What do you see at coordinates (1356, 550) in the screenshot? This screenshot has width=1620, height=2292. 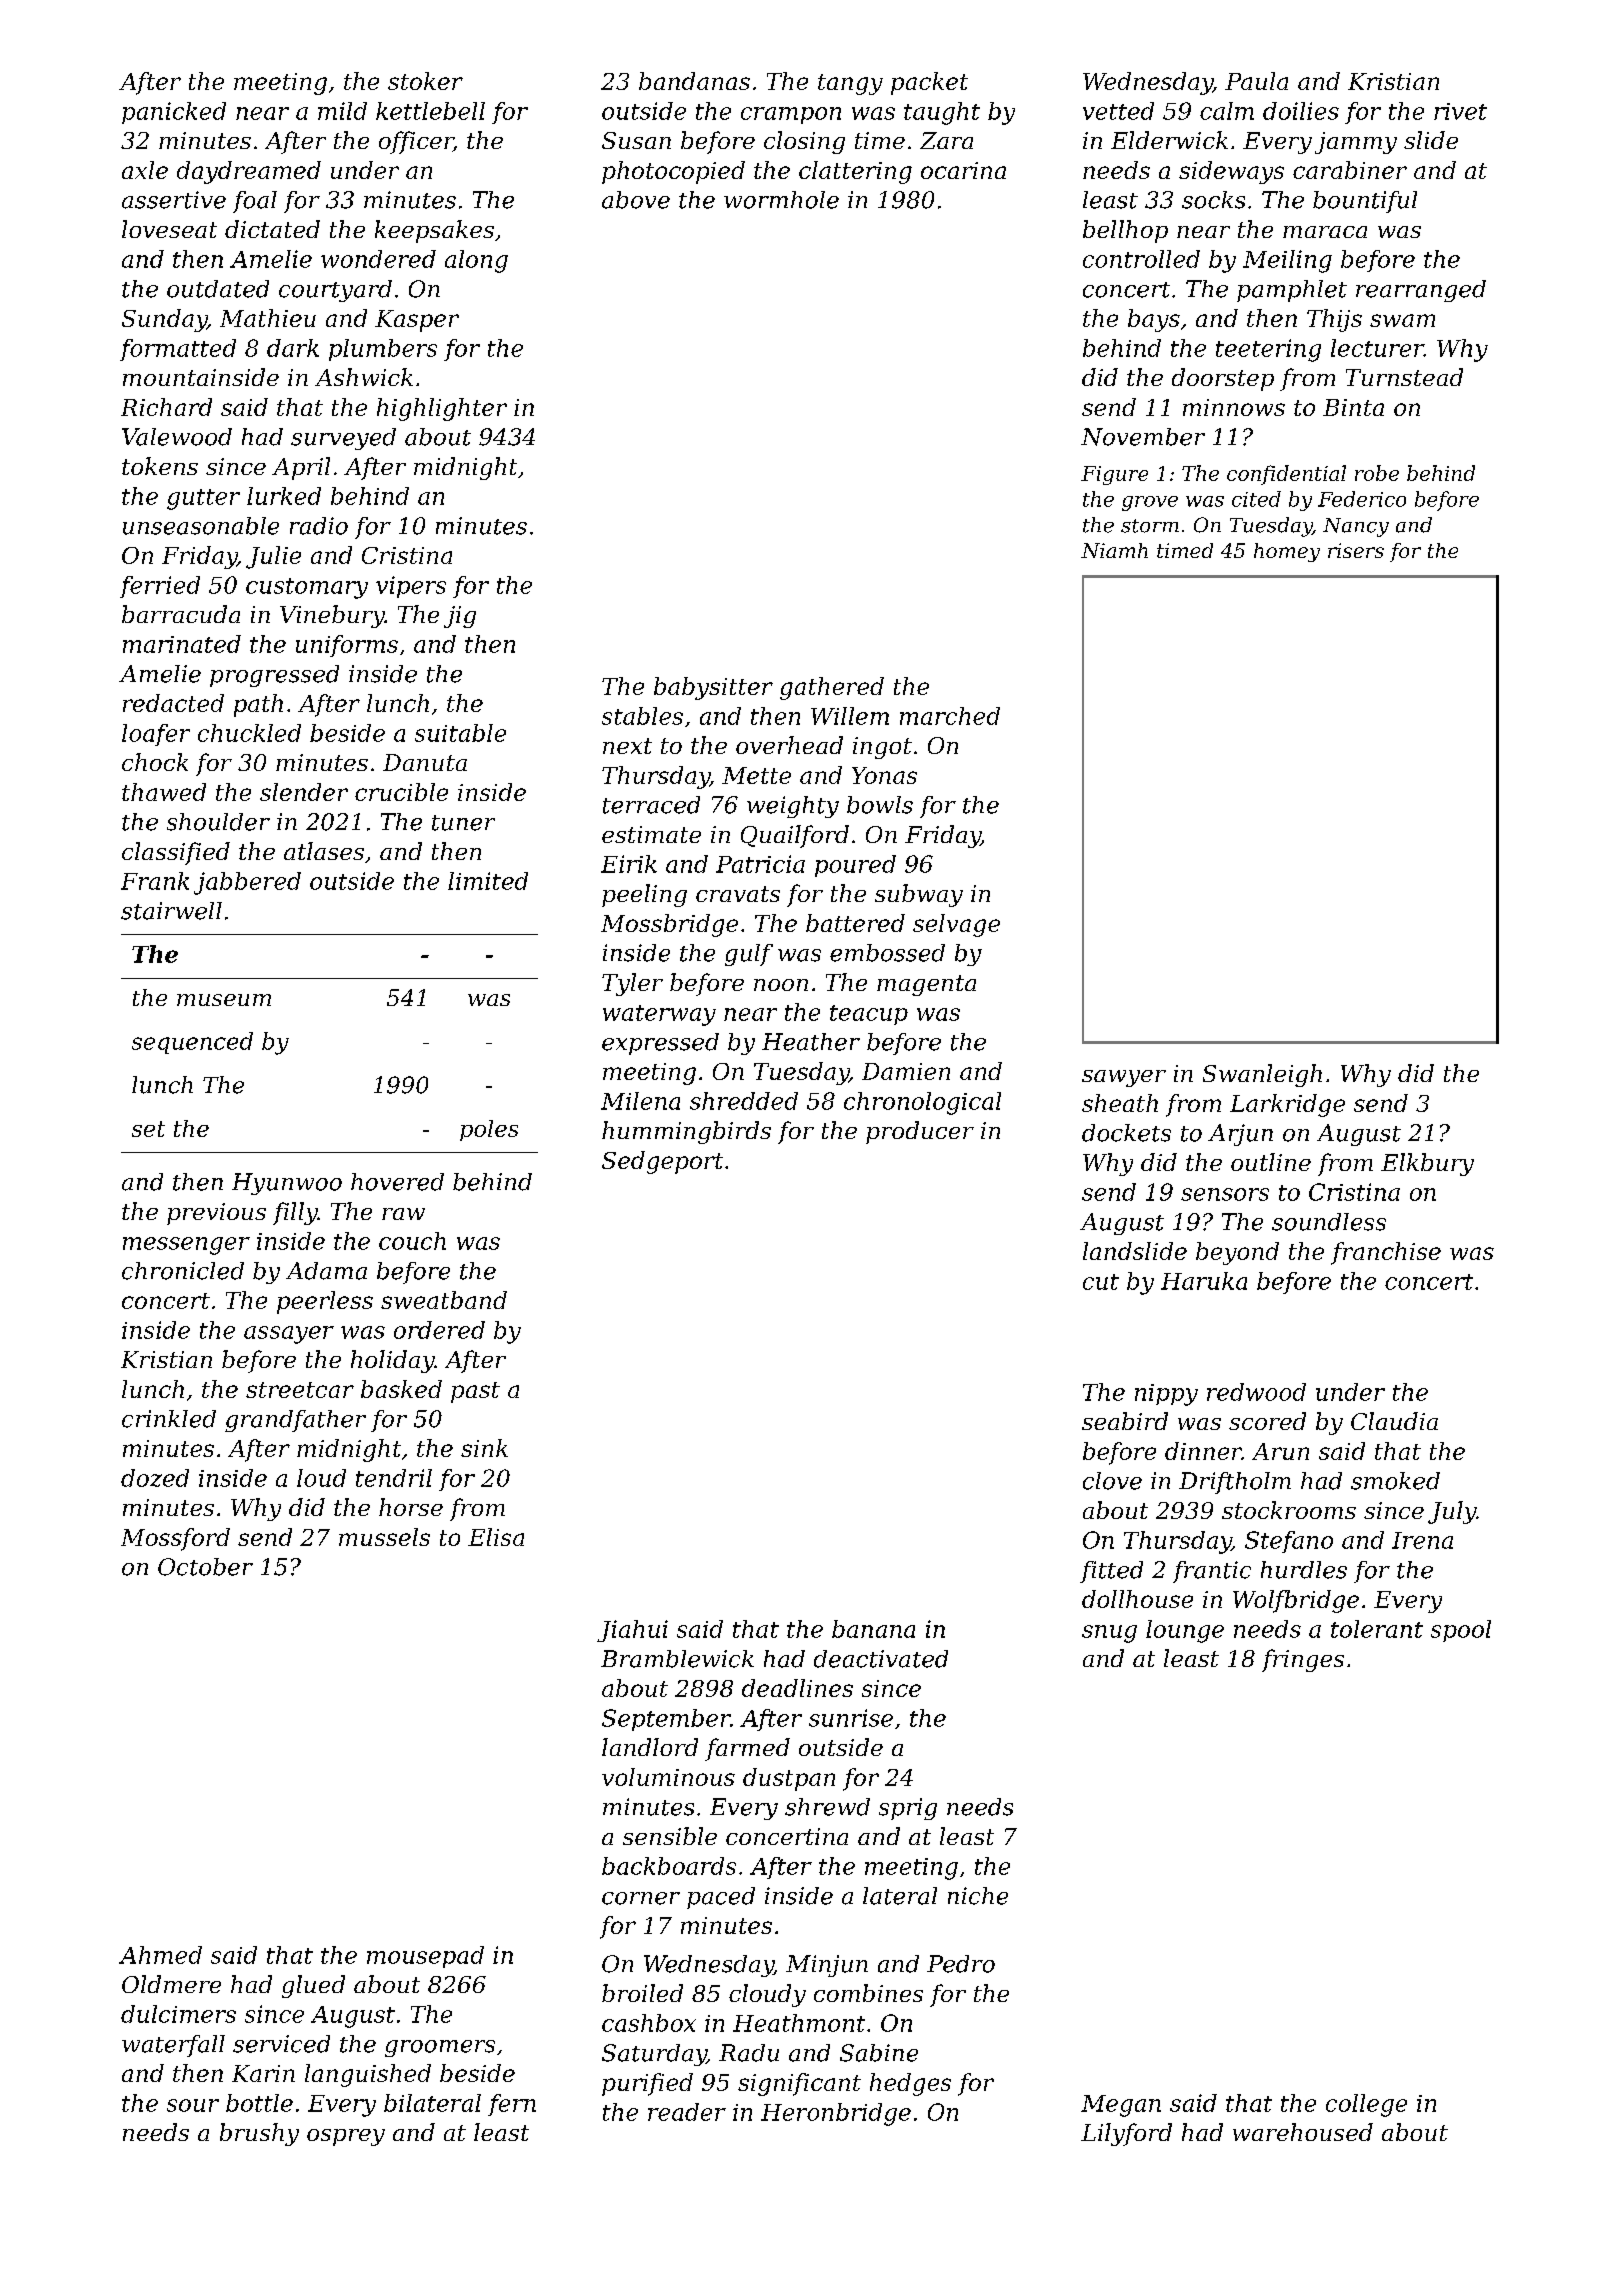 I see `risers` at bounding box center [1356, 550].
